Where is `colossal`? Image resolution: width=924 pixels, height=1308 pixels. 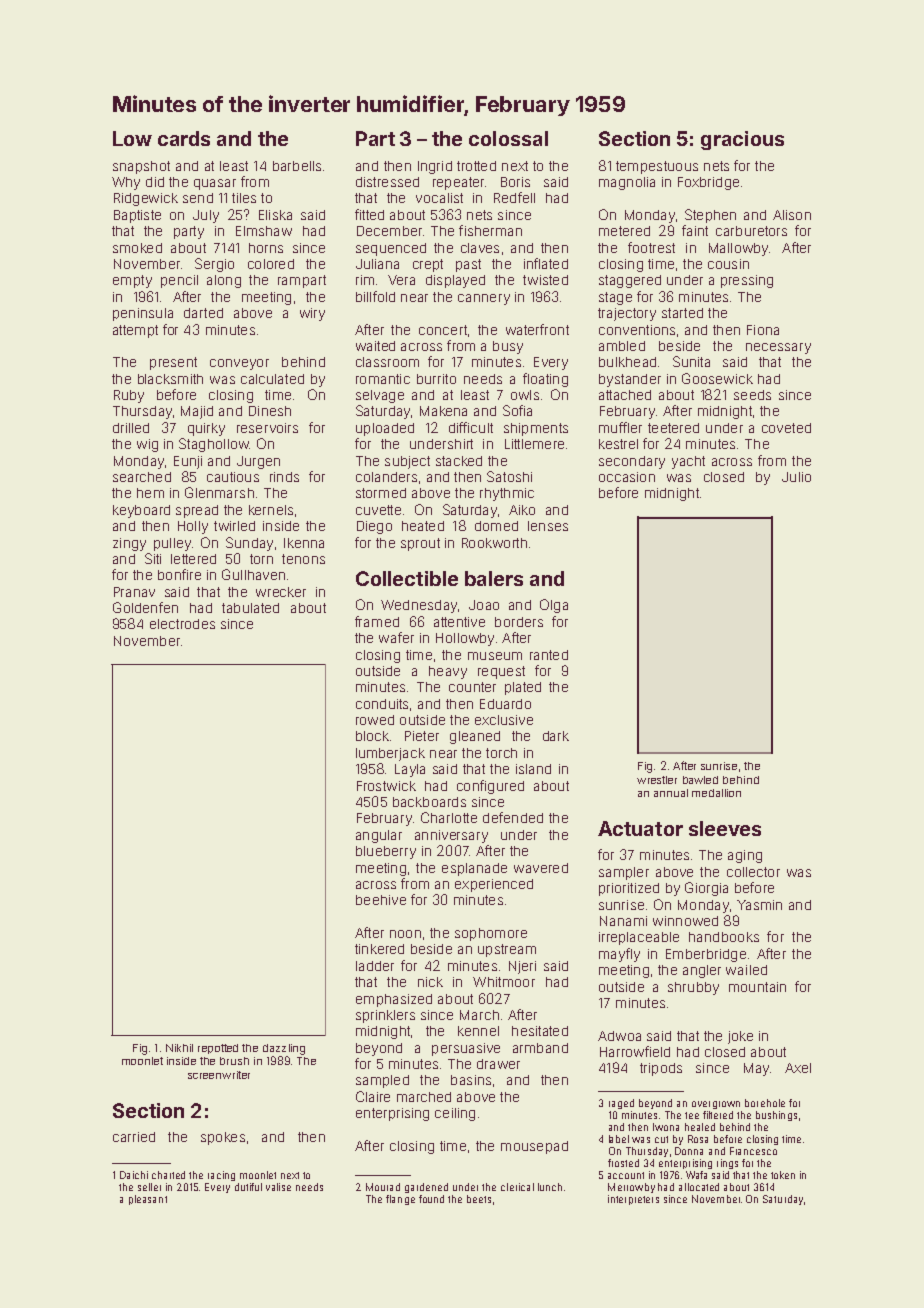 colossal is located at coordinates (508, 138).
